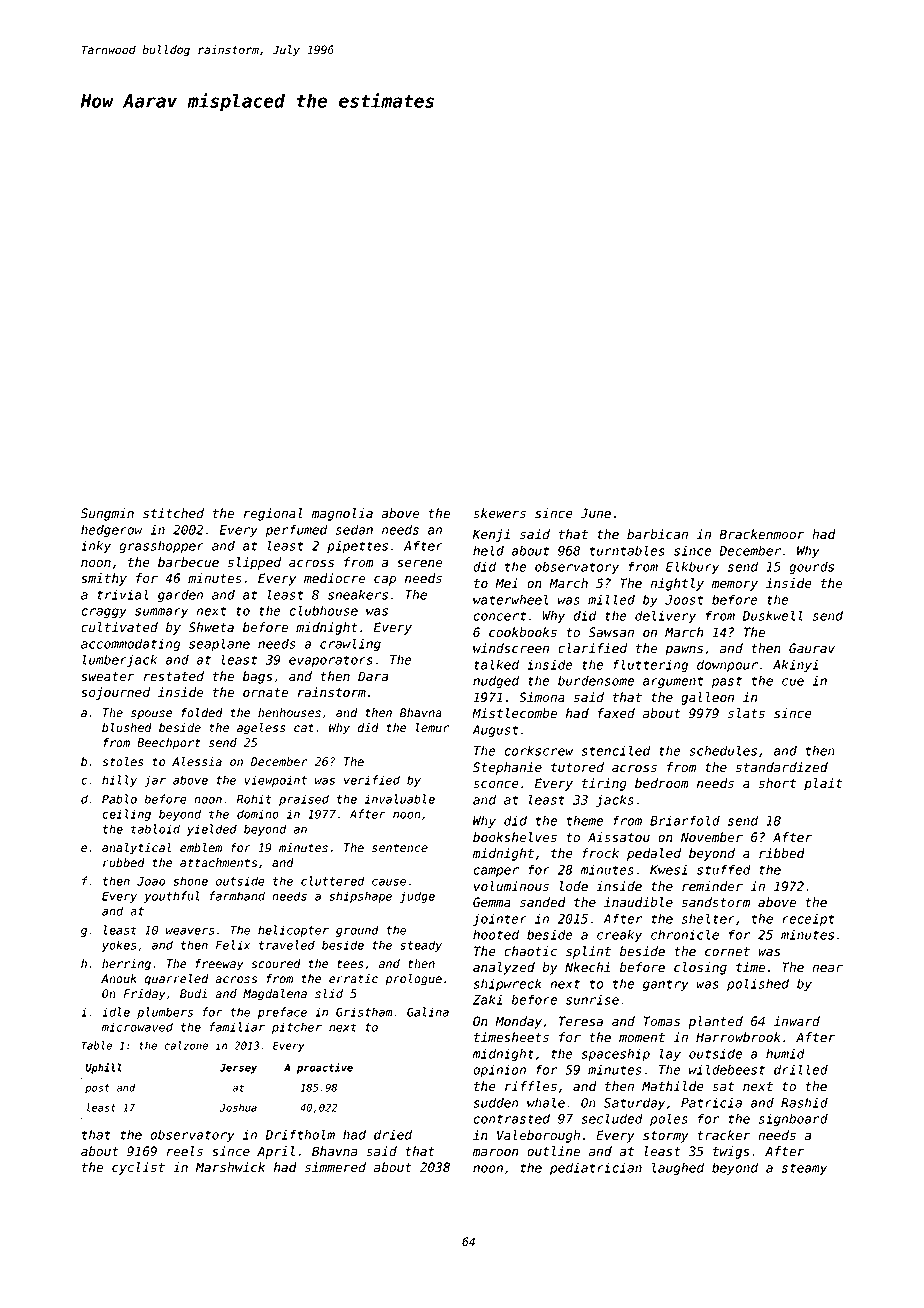 The image size is (924, 1308). I want to click on magnolia, so click(342, 514).
